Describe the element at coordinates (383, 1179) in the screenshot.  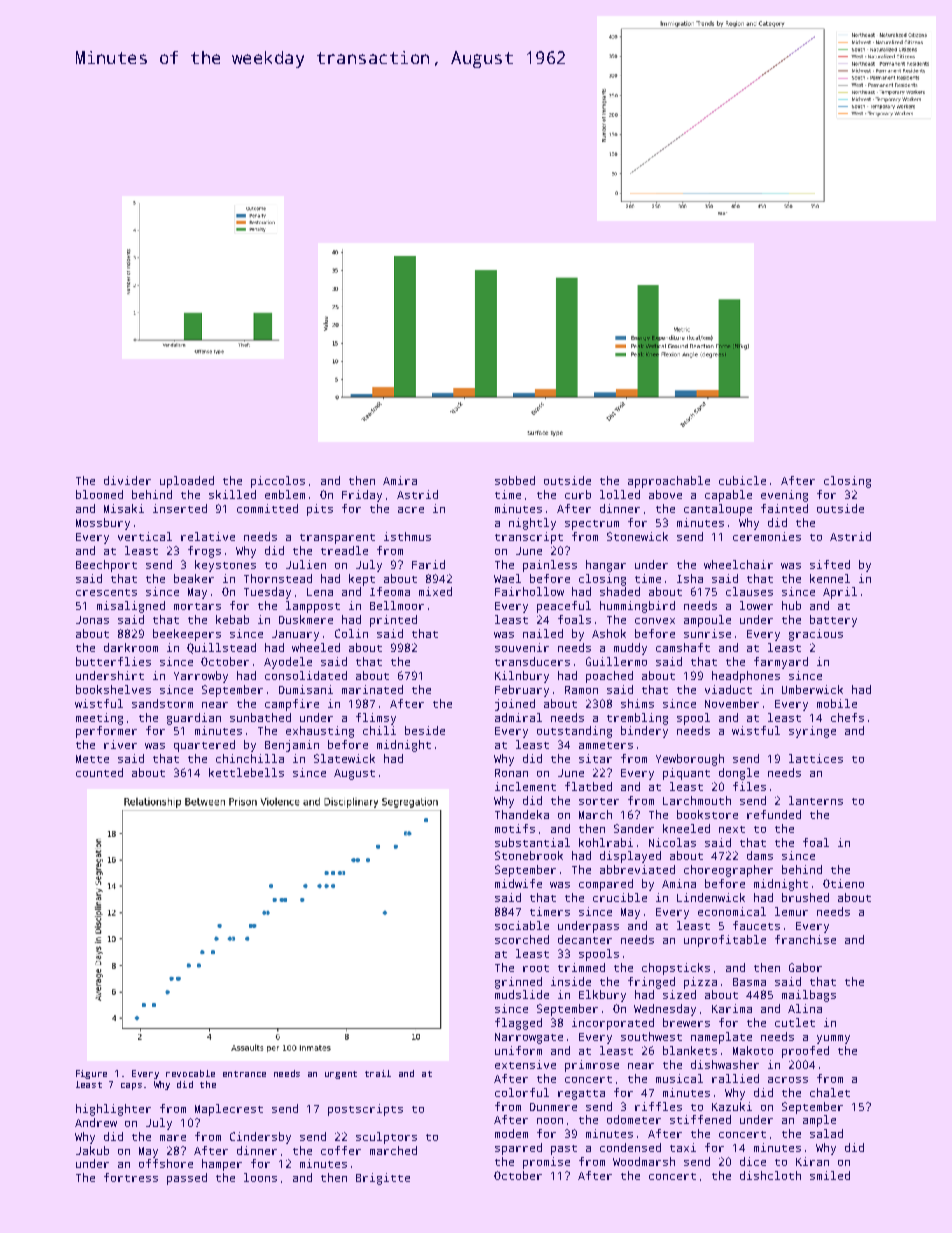
I see `Brigitte` at that location.
